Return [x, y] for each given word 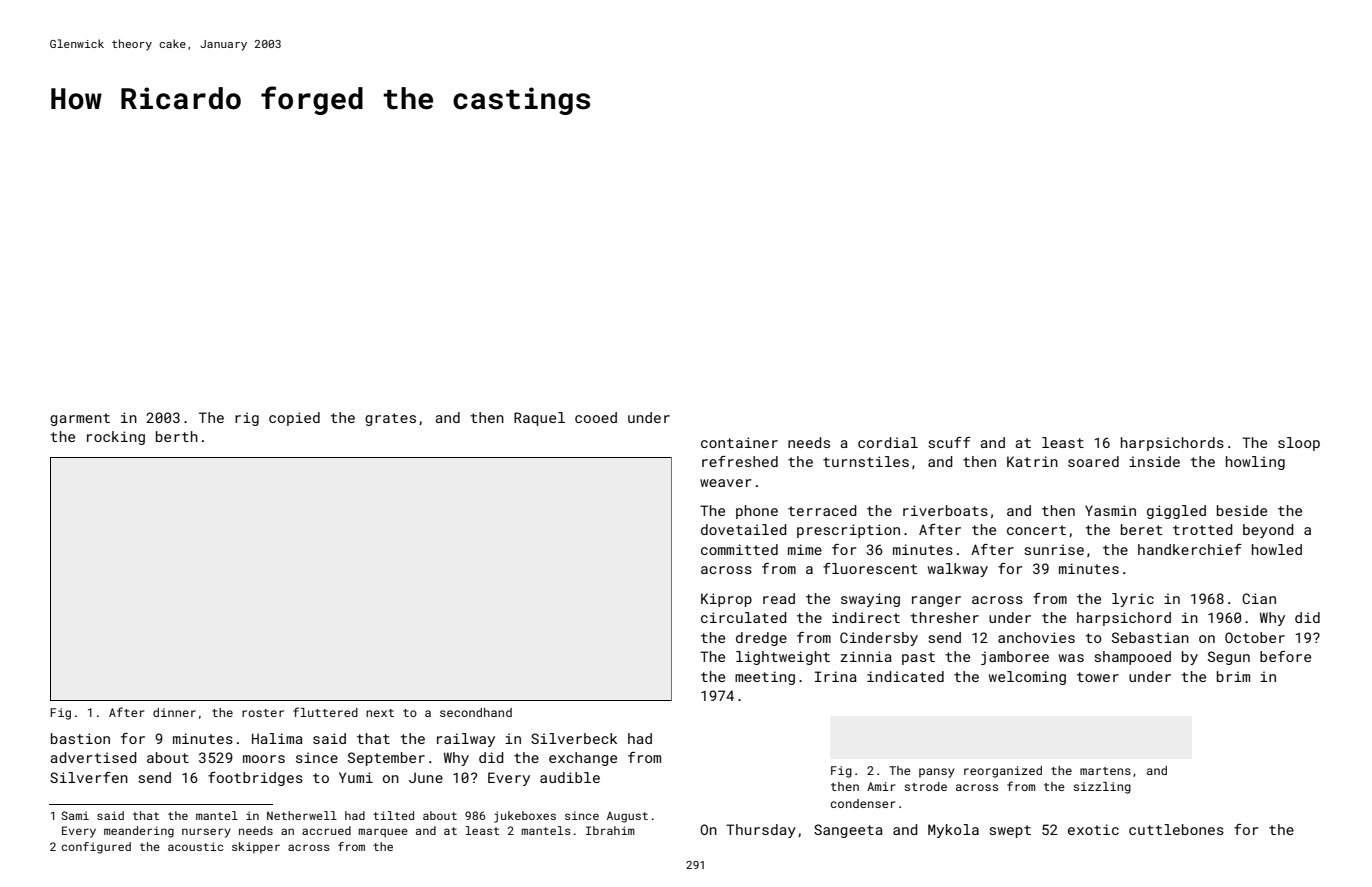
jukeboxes [525, 817]
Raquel [539, 419]
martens [1105, 771]
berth [177, 436]
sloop [1299, 444]
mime [805, 549]
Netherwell [302, 815]
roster [263, 713]
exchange [583, 759]
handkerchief [1190, 549]
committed [739, 549]
